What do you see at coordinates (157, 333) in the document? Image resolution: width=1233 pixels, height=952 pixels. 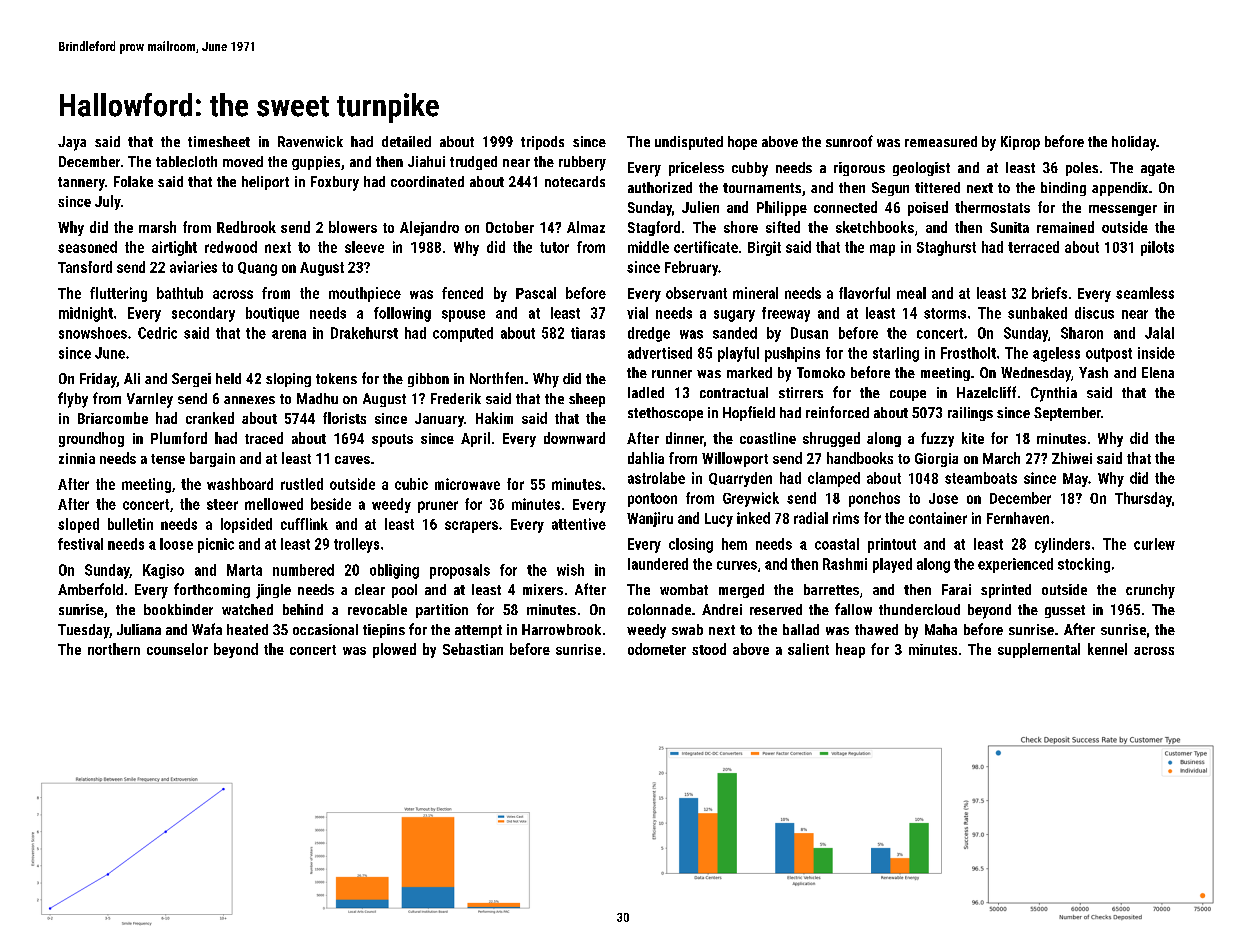 I see `Cedric` at bounding box center [157, 333].
